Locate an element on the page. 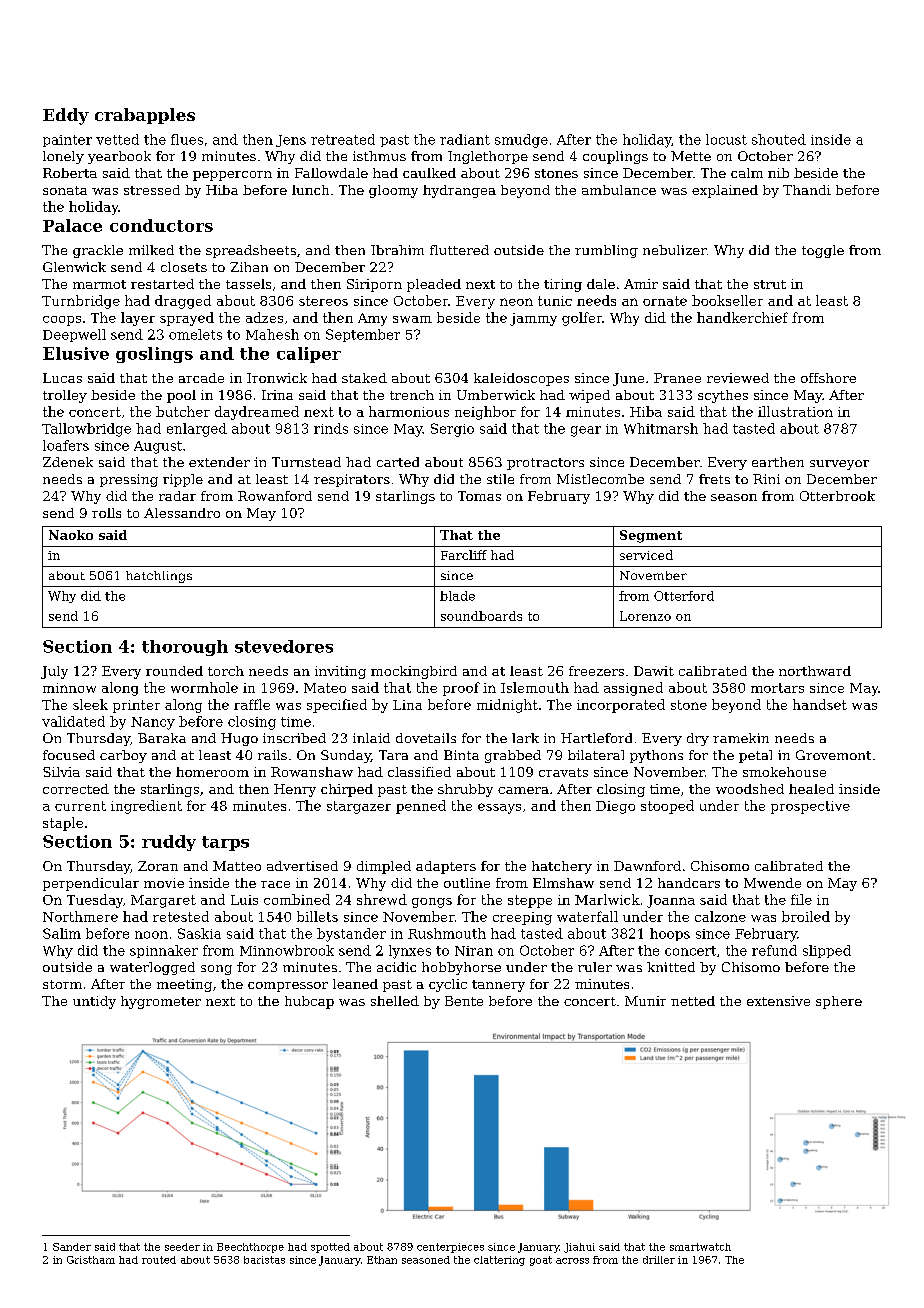 The image size is (924, 1308). extensive is located at coordinates (778, 1001).
